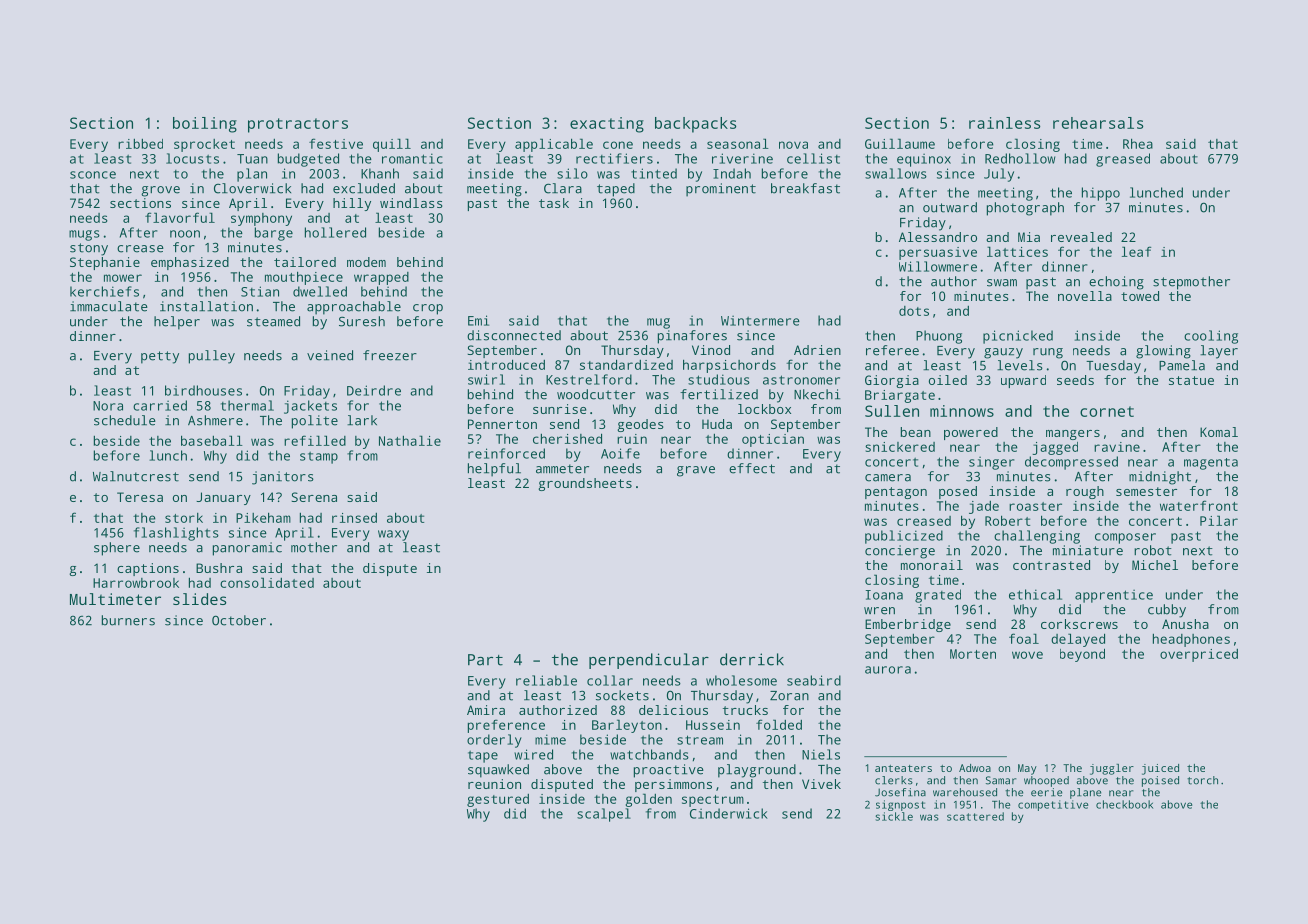  I want to click on fertilized, so click(719, 394).
